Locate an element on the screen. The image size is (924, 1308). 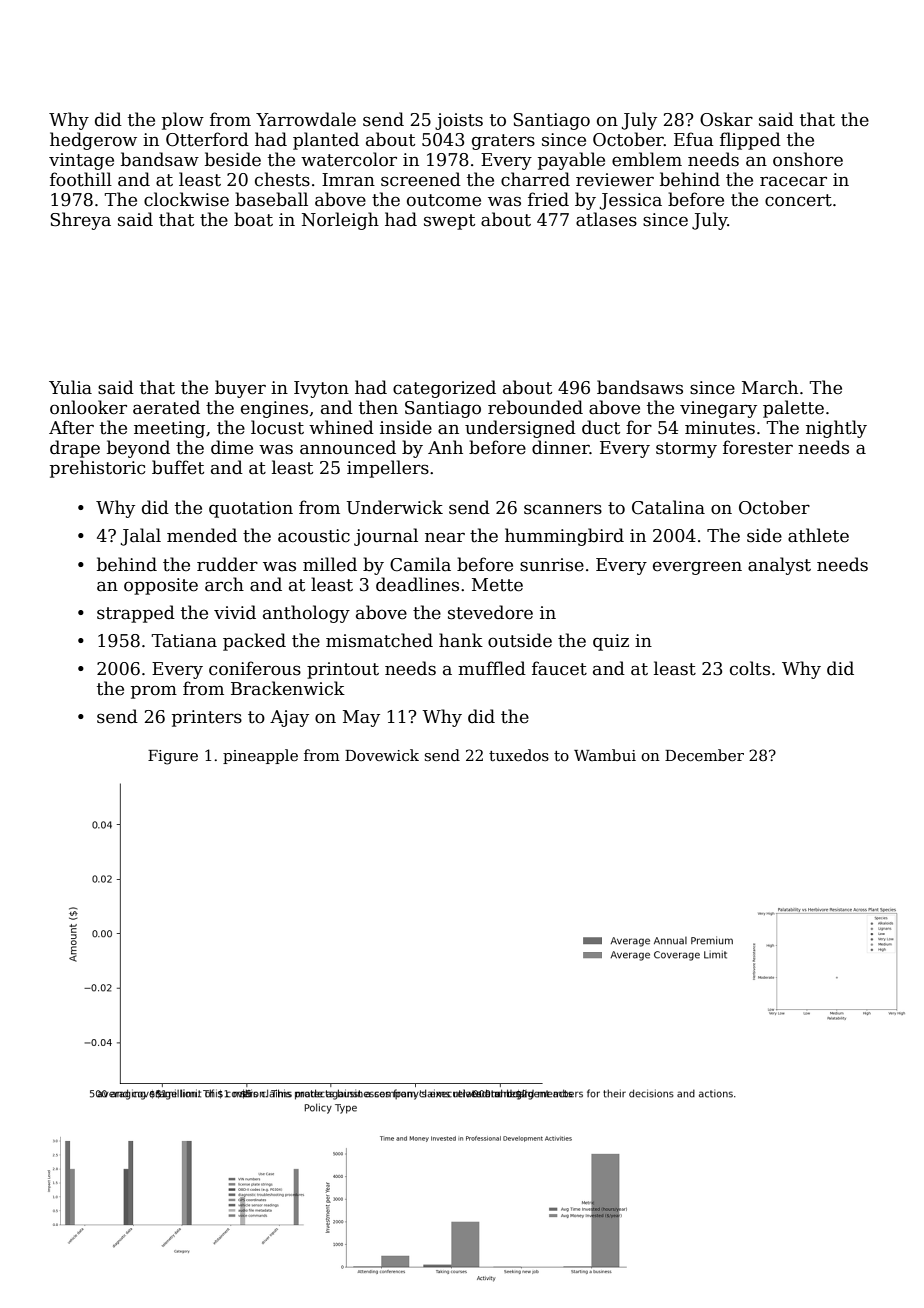
sunrise is located at coordinates (552, 565).
